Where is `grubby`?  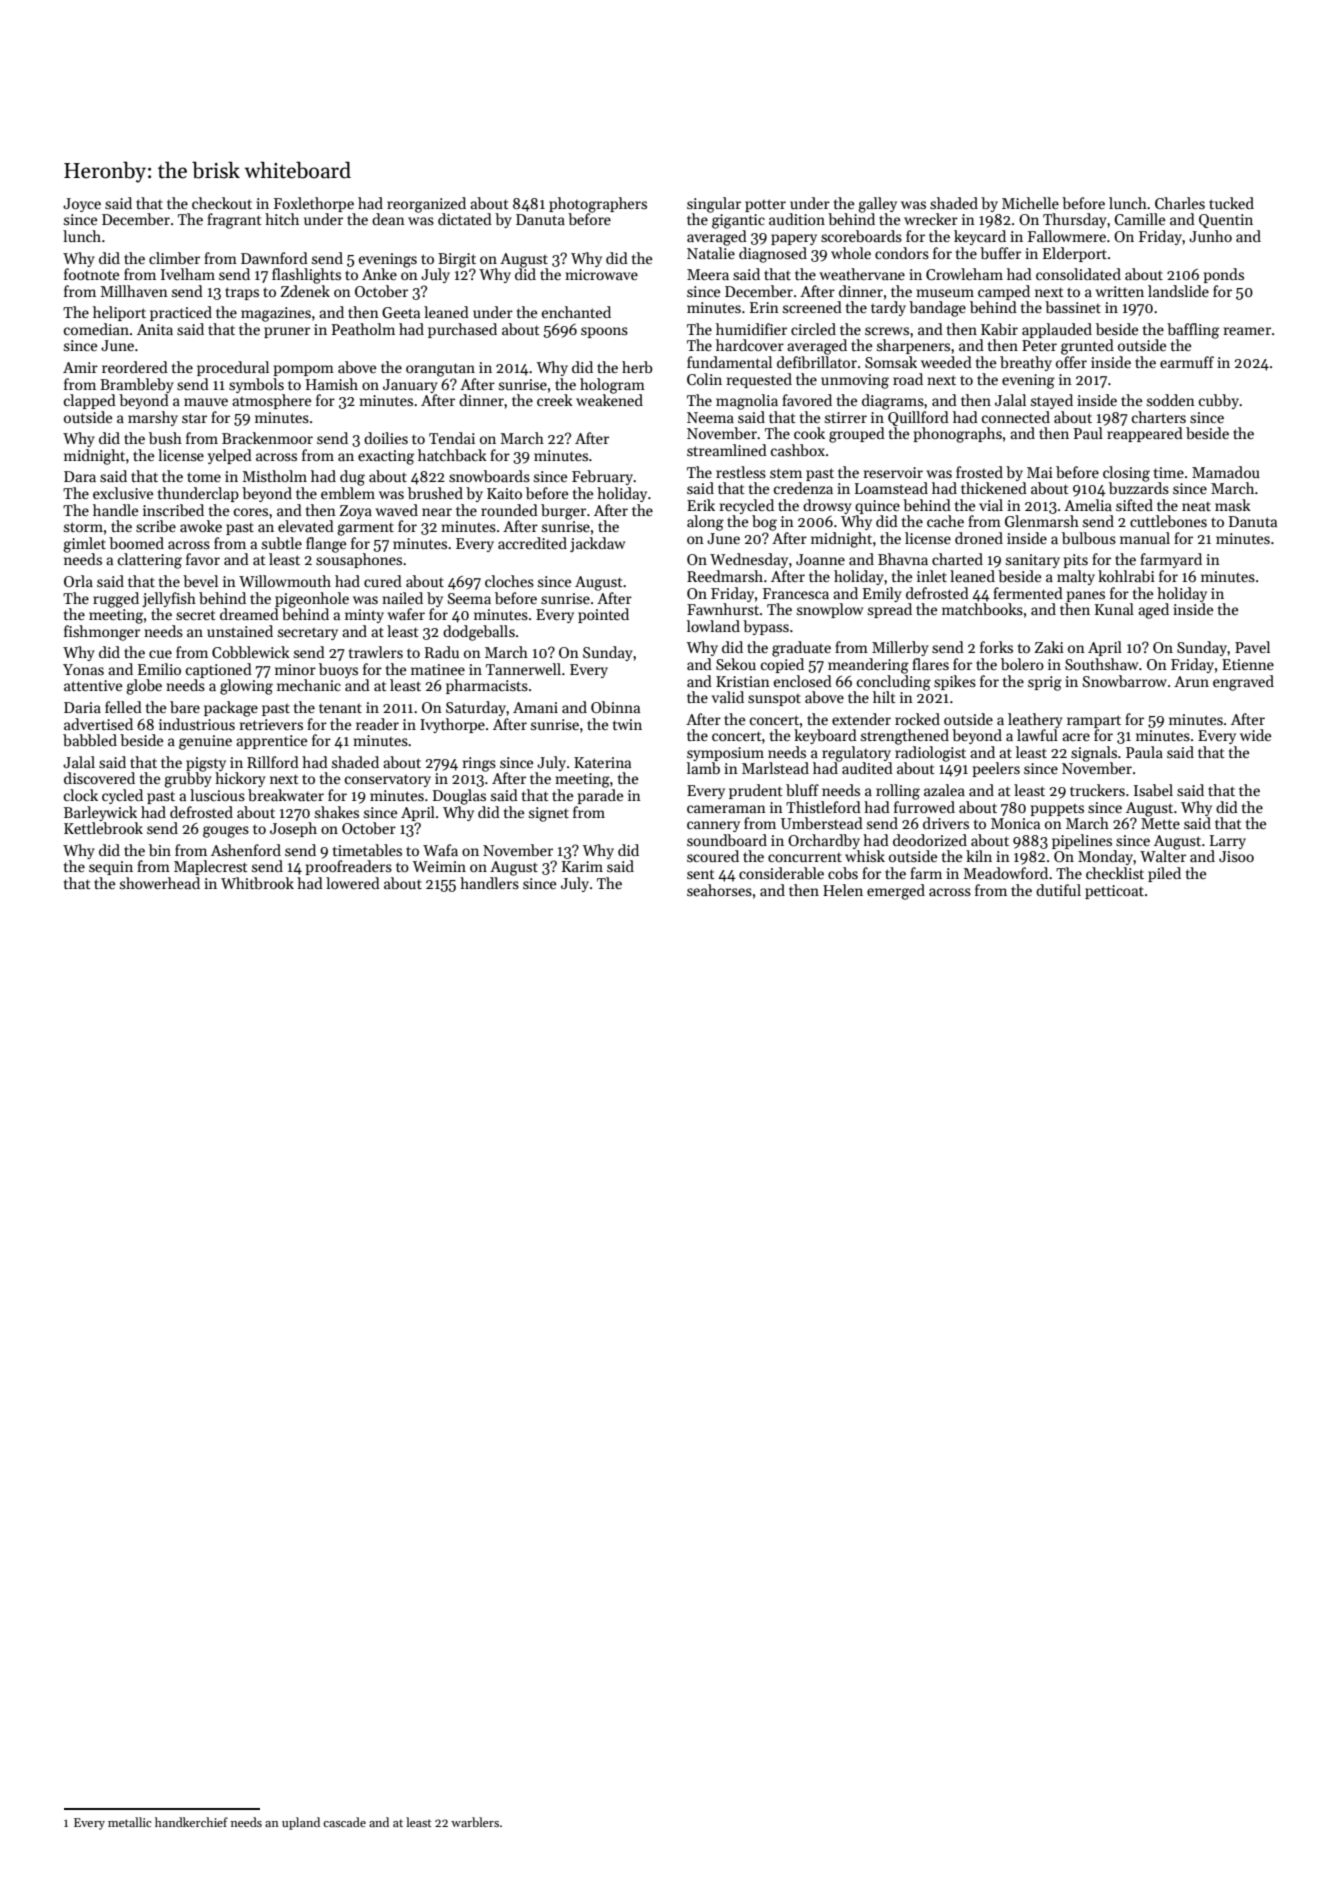 grubby is located at coordinates (188, 780).
